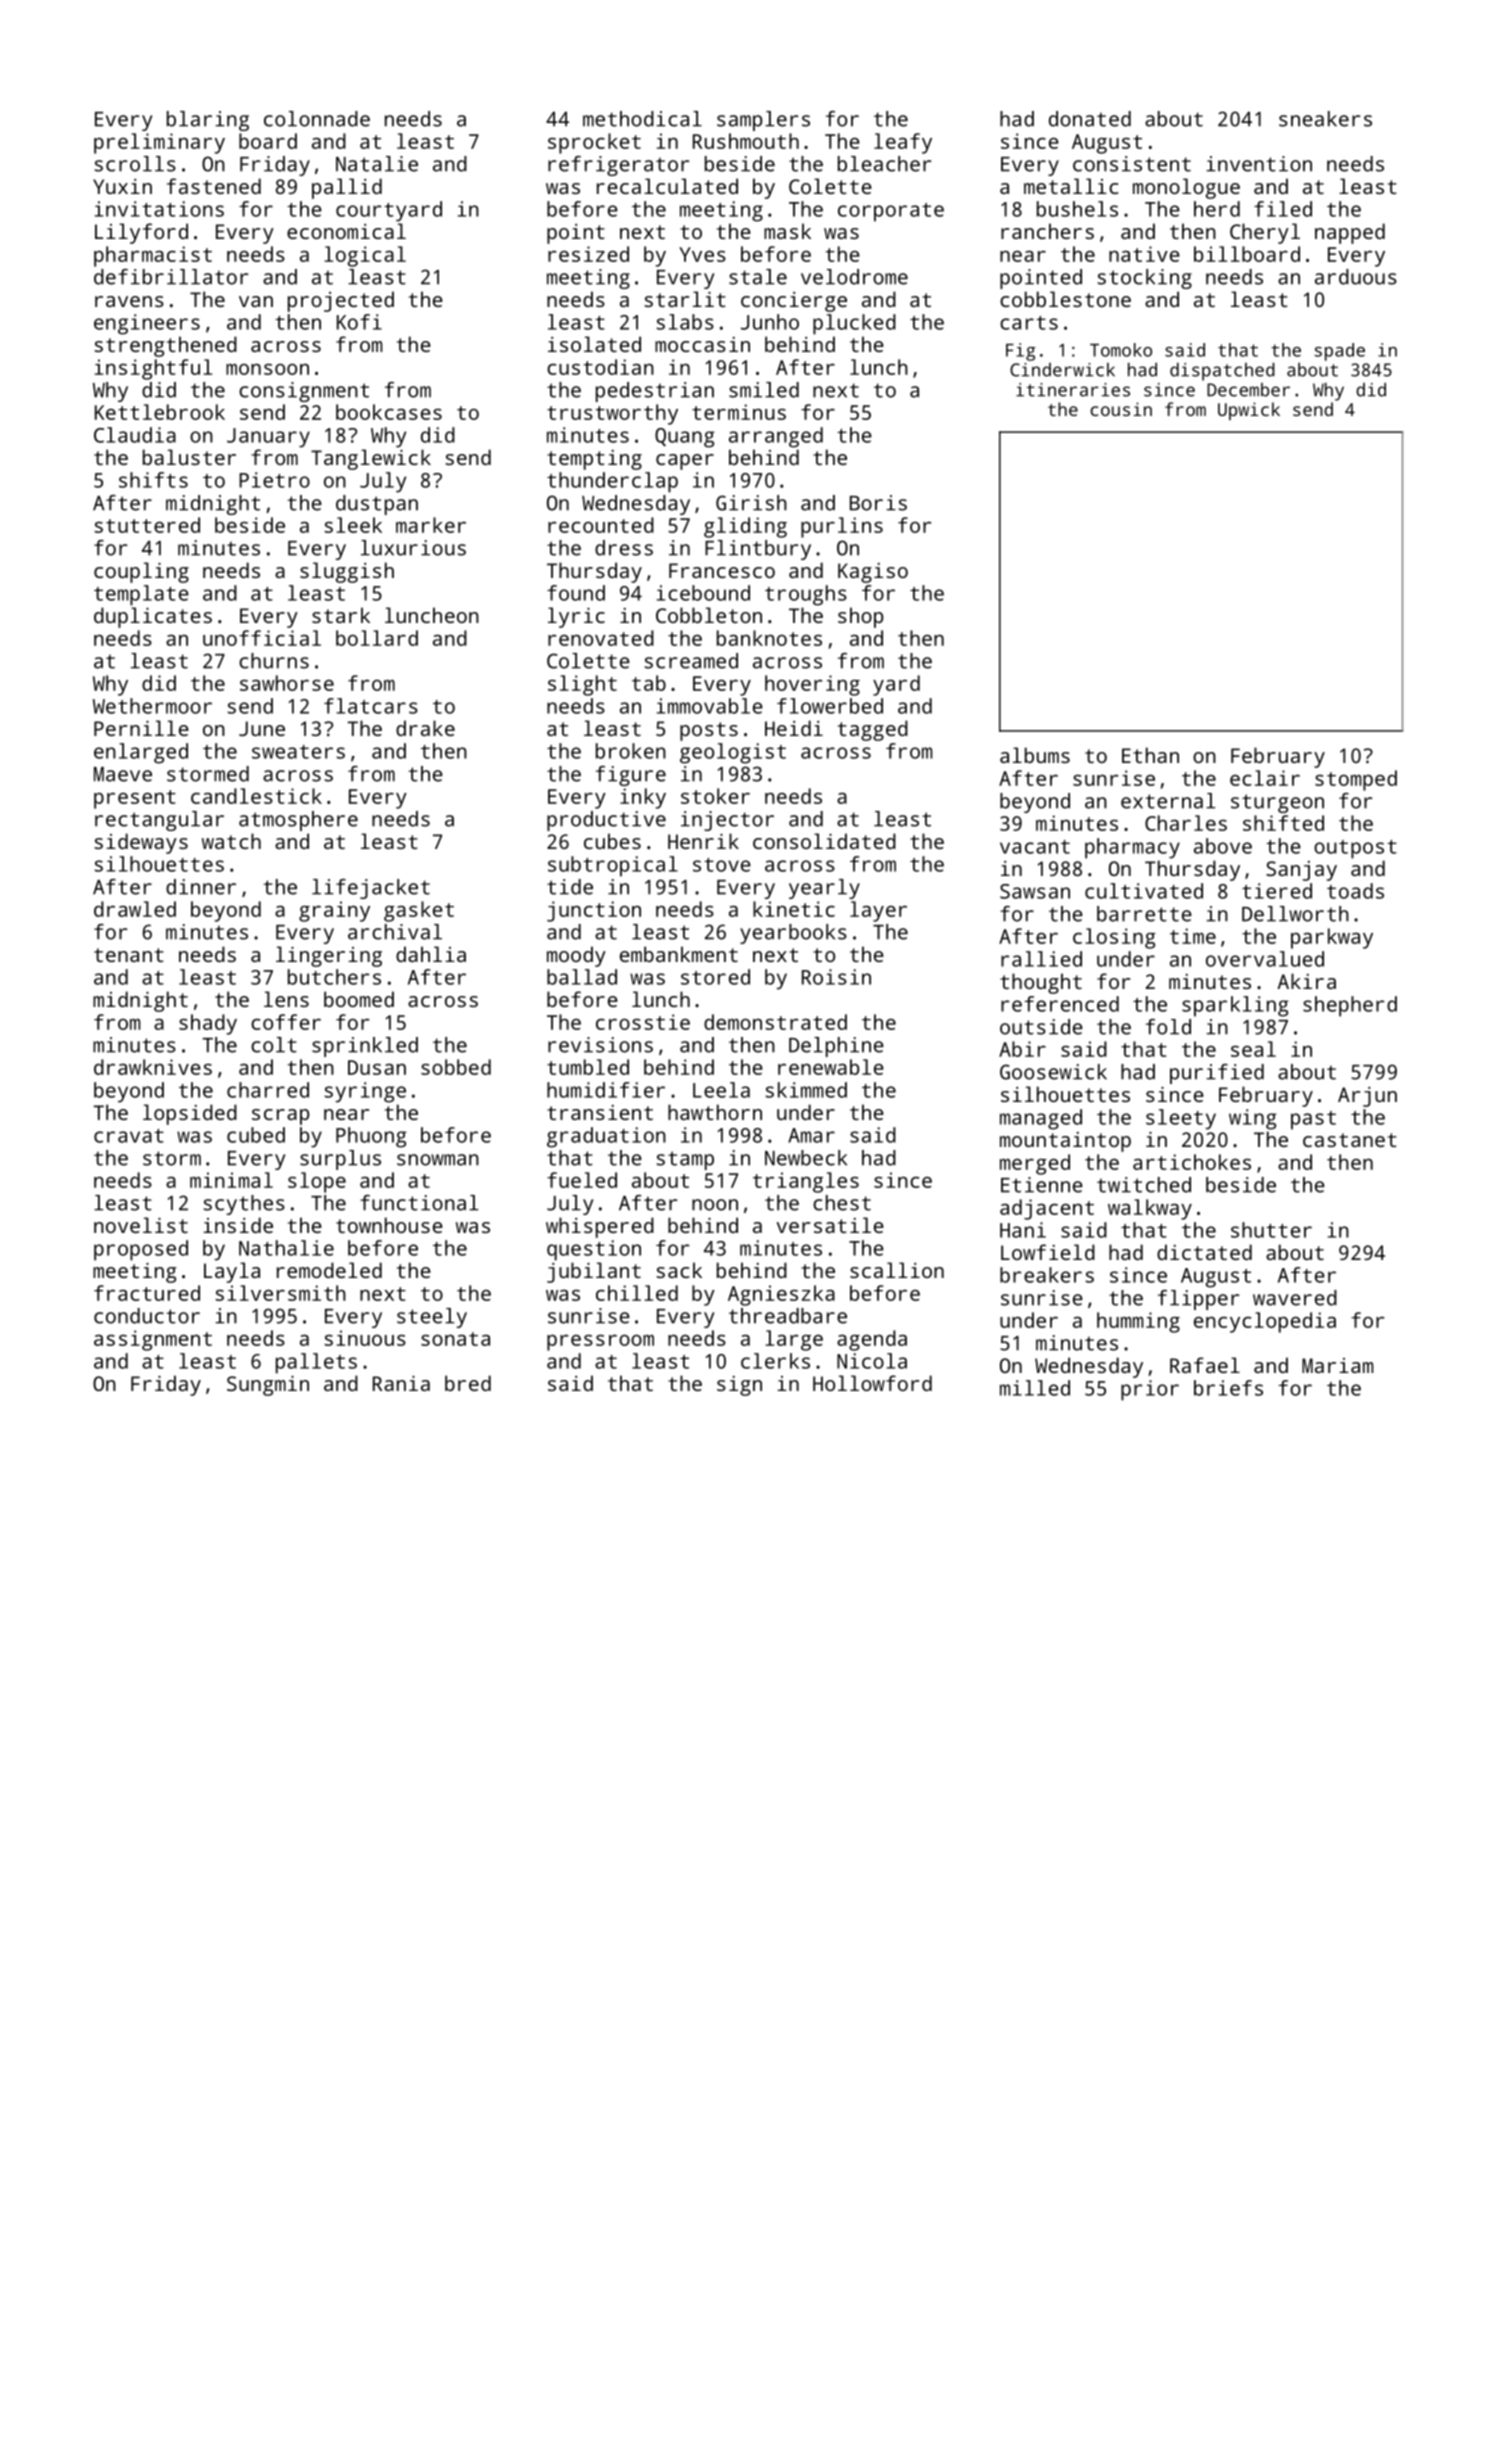  Describe the element at coordinates (1283, 209) in the document. I see `filed` at that location.
